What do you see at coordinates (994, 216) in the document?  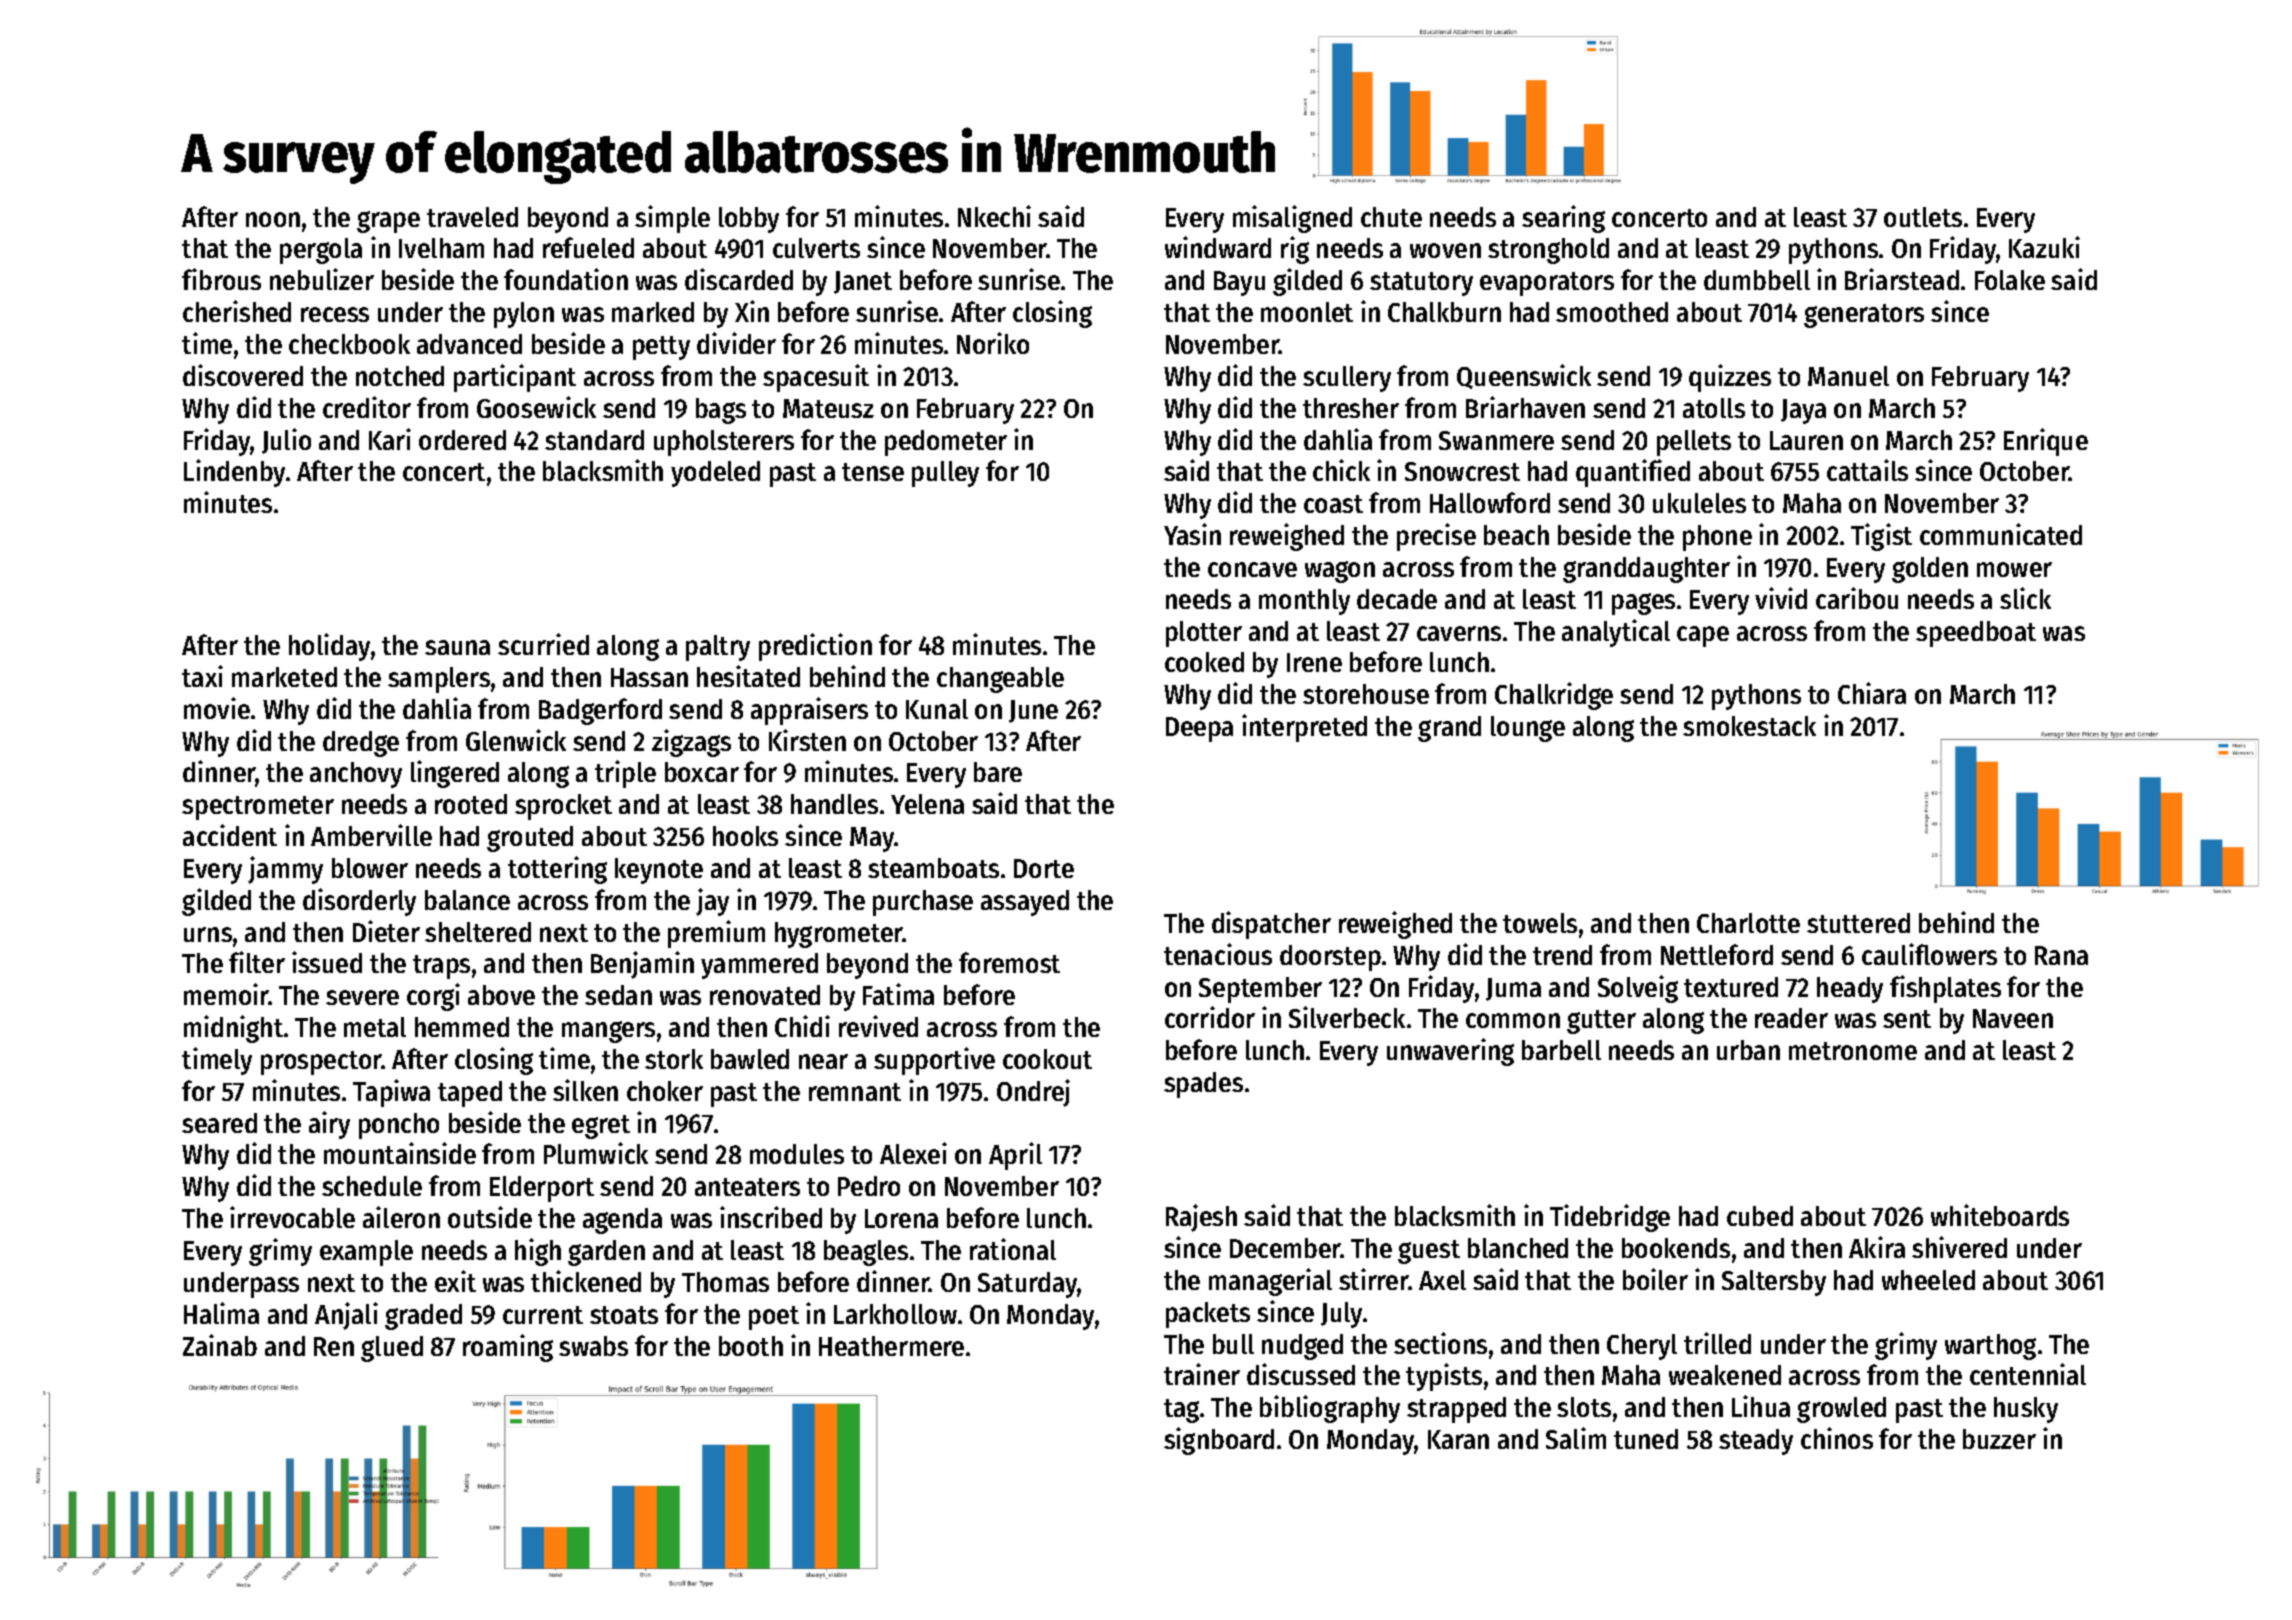 I see `Nkechi` at bounding box center [994, 216].
